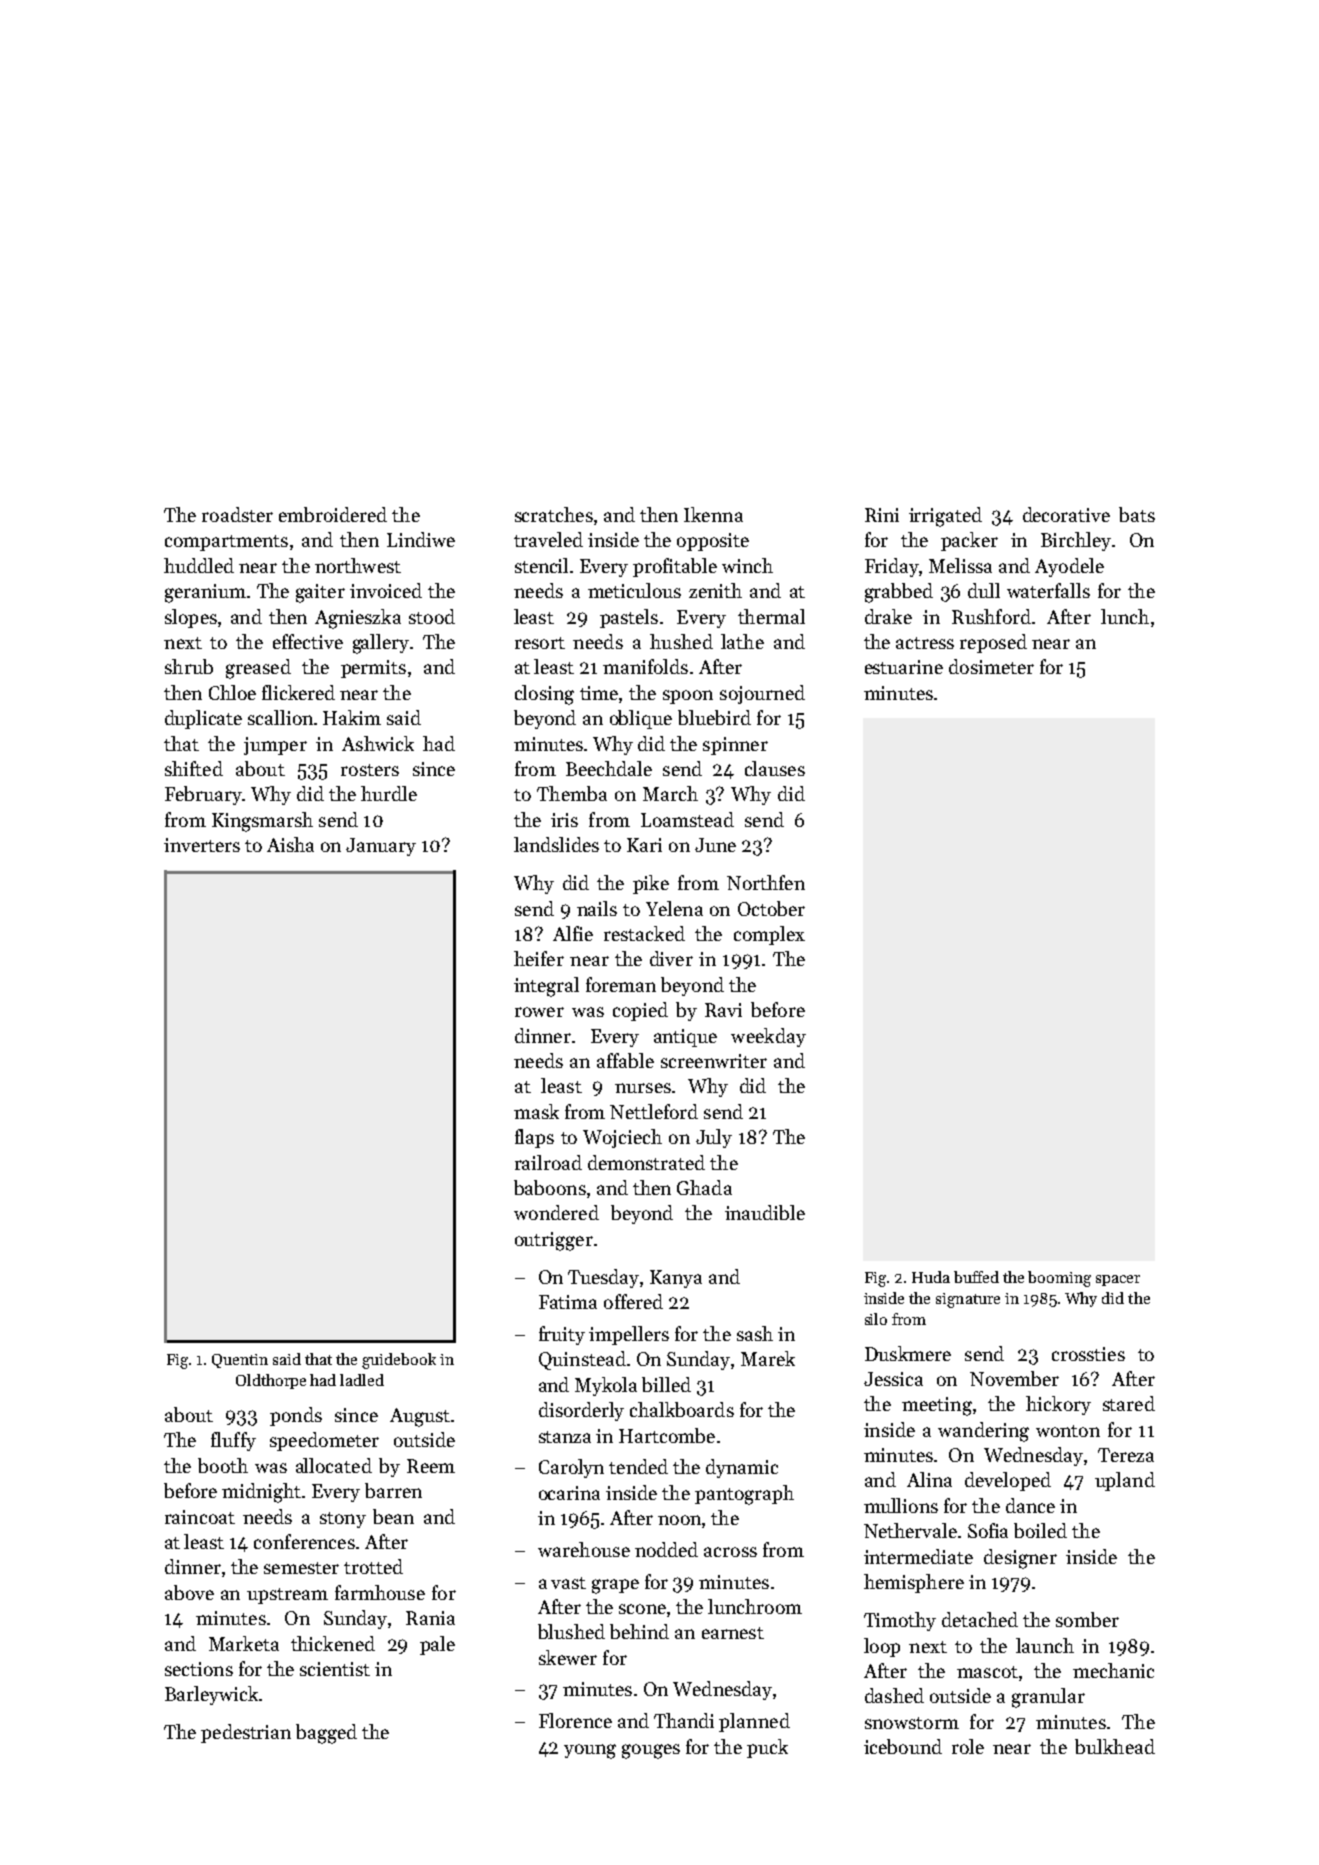 This page has height=1865, width=1319. What do you see at coordinates (240, 1361) in the page?
I see `Quentin` at bounding box center [240, 1361].
